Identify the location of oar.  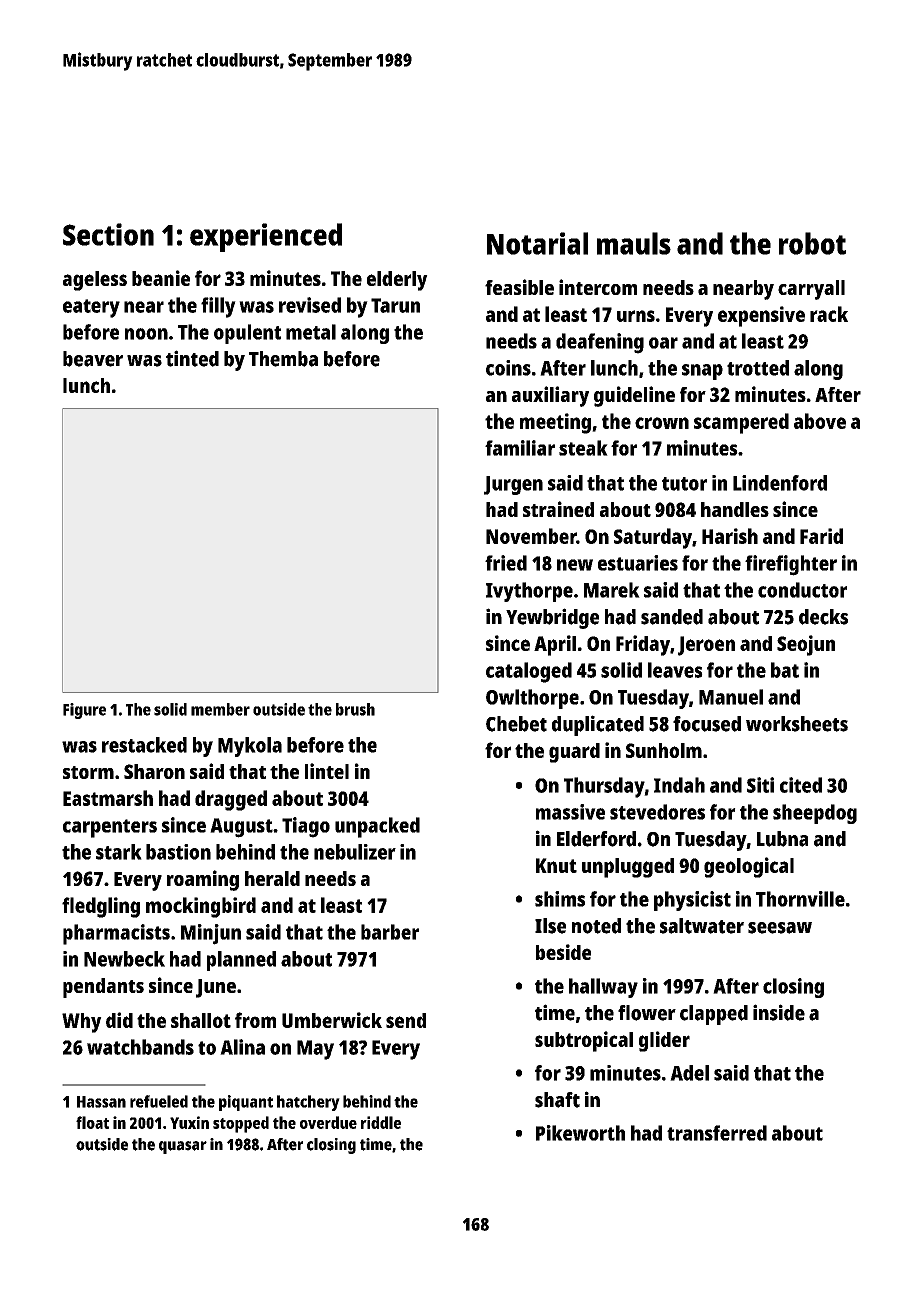
(663, 343).
